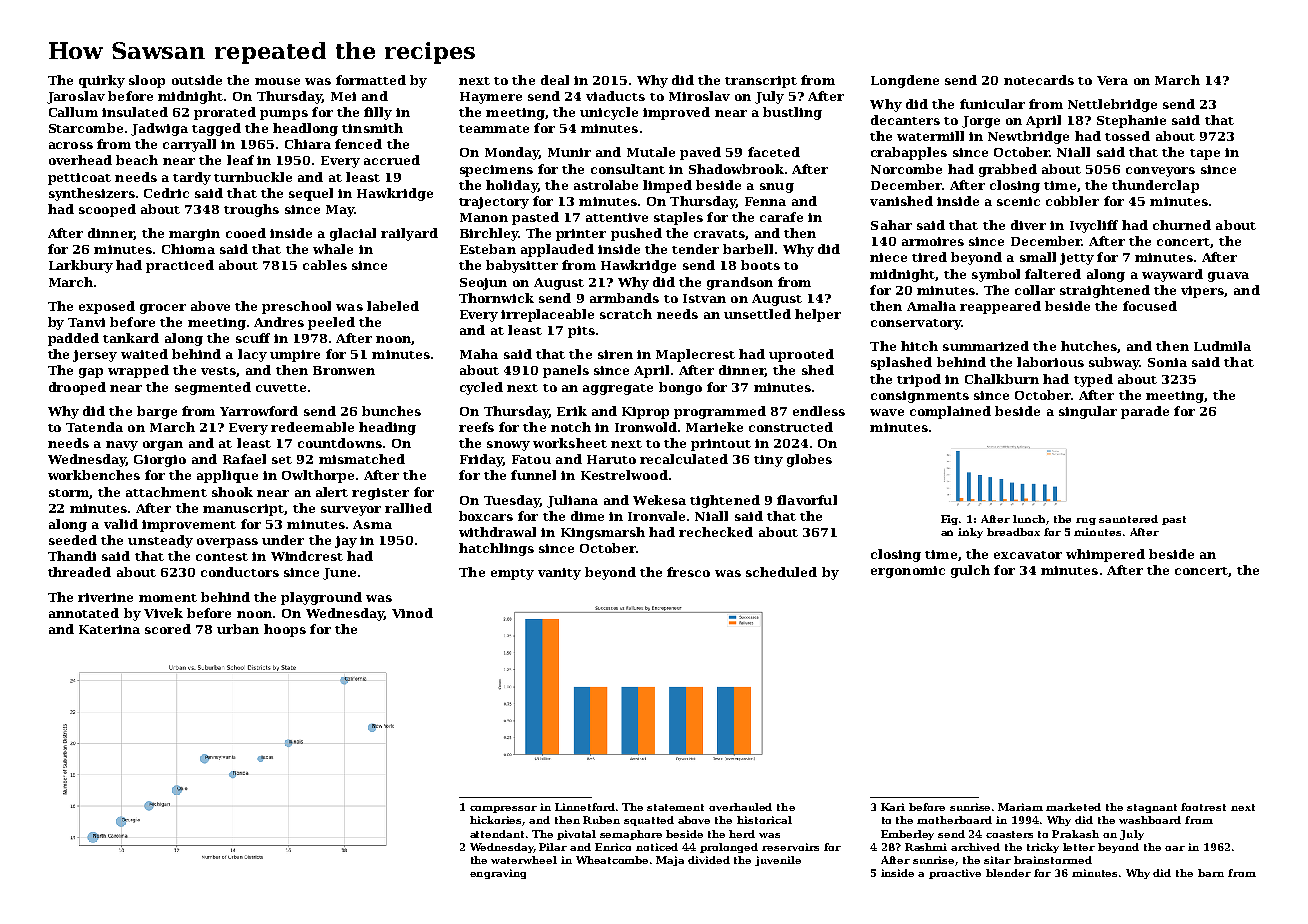 The image size is (1308, 924). I want to click on trajectory, so click(494, 203).
